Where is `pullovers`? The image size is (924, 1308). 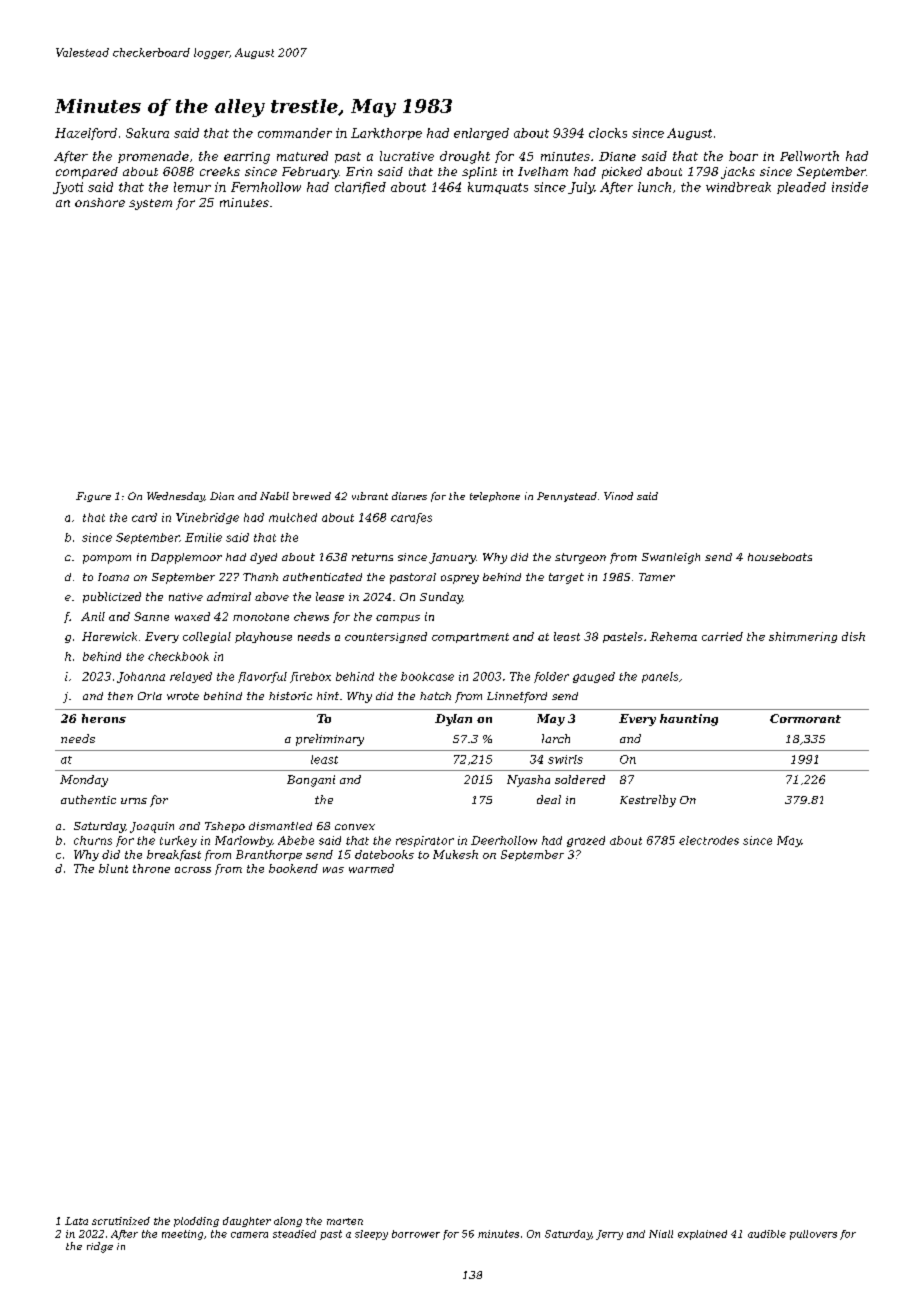 pullovers is located at coordinates (813, 1235).
